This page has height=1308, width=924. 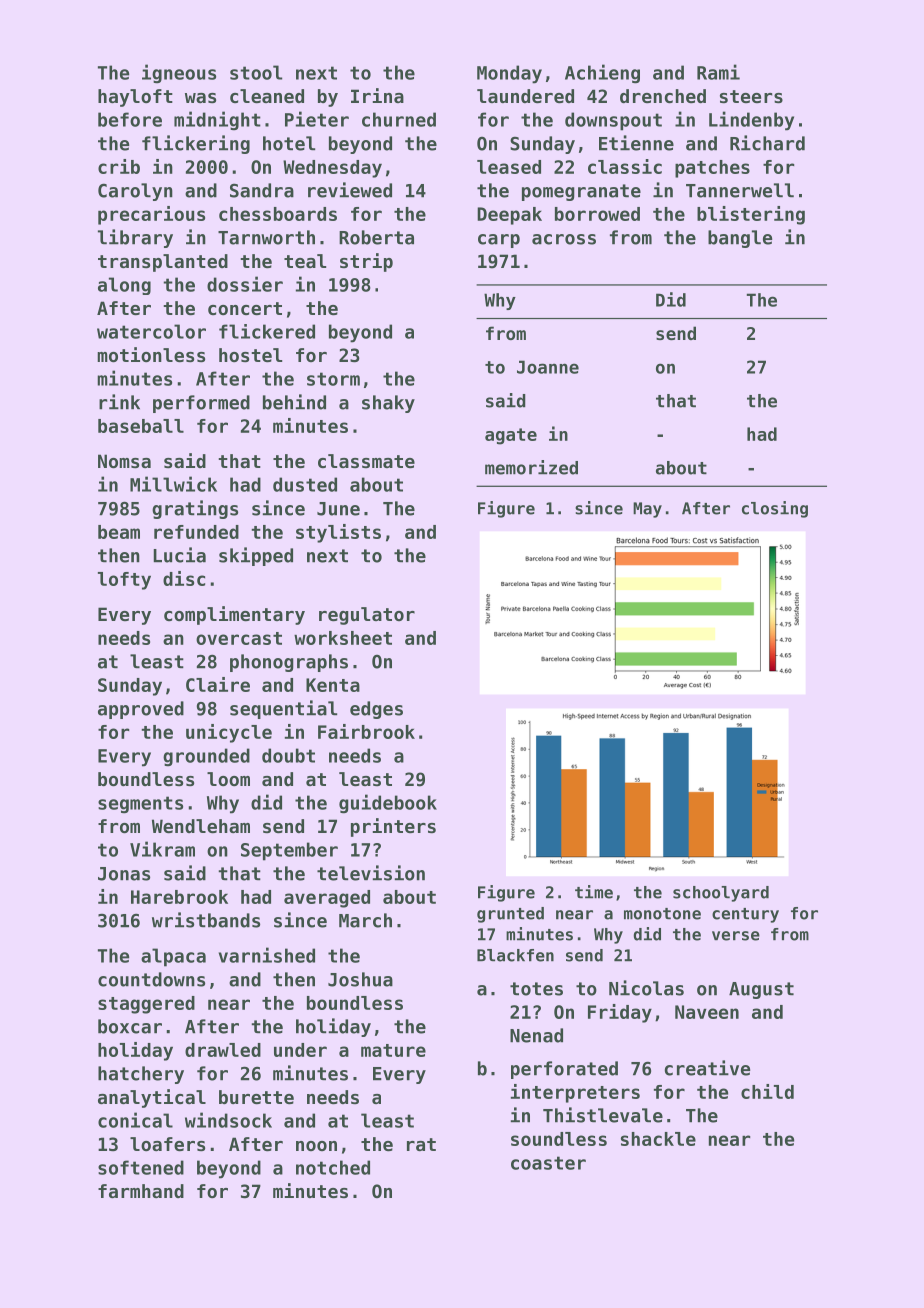 What do you see at coordinates (151, 355) in the page?
I see `motionless` at bounding box center [151, 355].
